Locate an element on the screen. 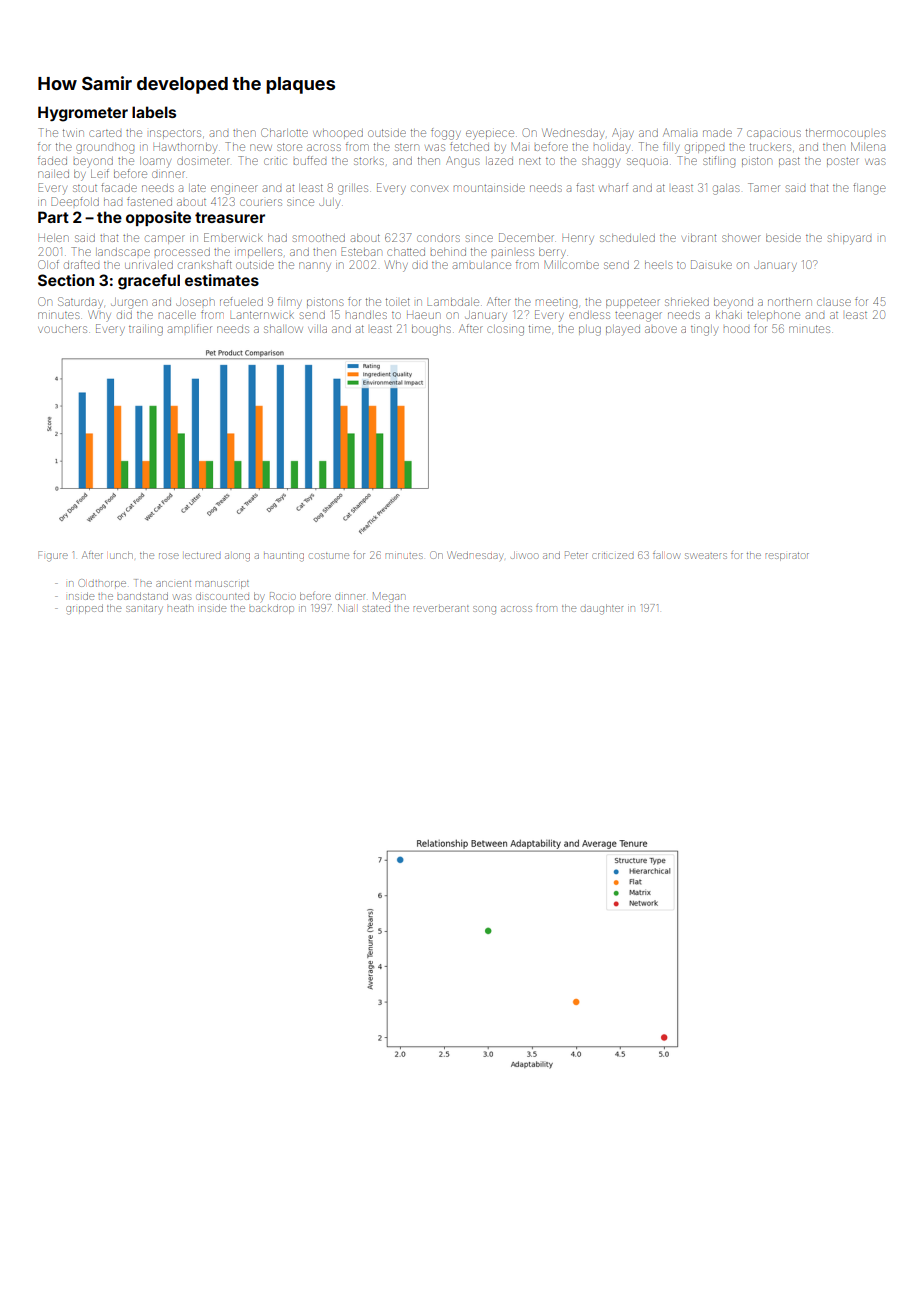 The height and width of the screenshot is (1308, 924). sanitary is located at coordinates (144, 609).
